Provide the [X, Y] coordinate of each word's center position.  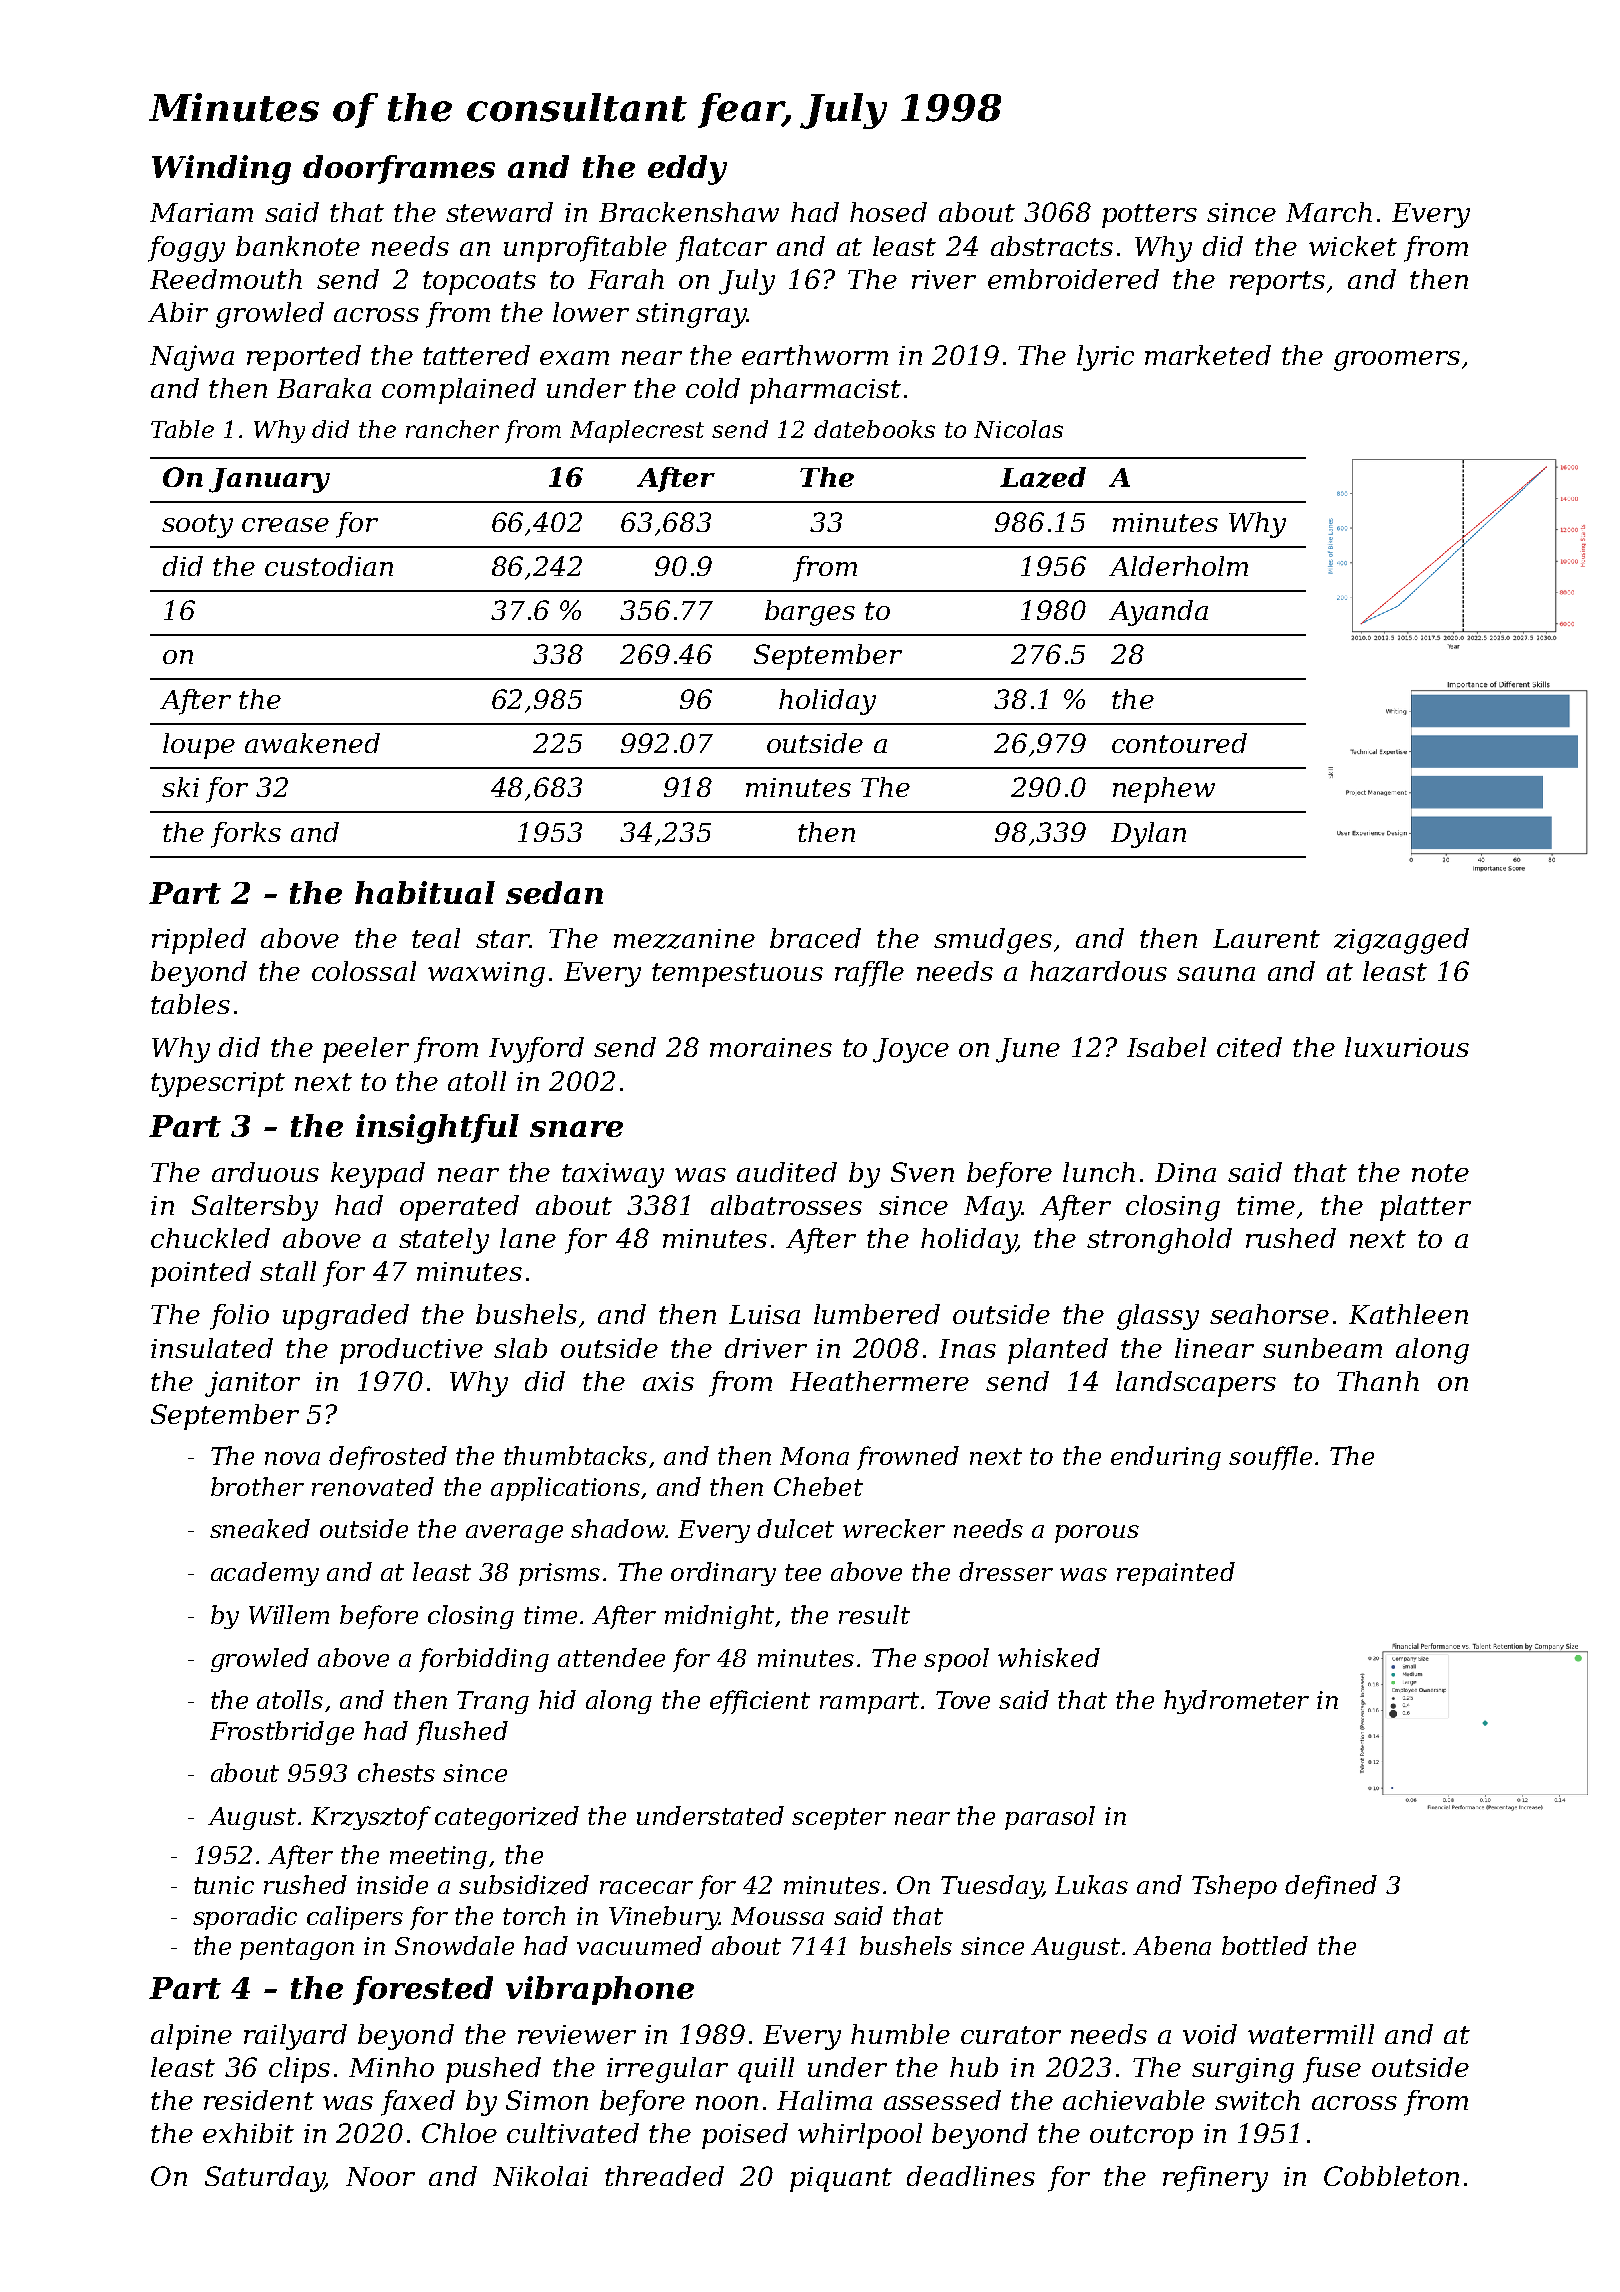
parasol [1050, 1818]
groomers [1397, 361]
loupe [199, 746]
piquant [841, 2179]
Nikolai [540, 2176]
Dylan [1148, 835]
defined [1331, 1887]
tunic [224, 1885]
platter [1425, 1208]
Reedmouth [226, 279]
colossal [364, 971]
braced [815, 938]
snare [576, 1129]
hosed [888, 212]
